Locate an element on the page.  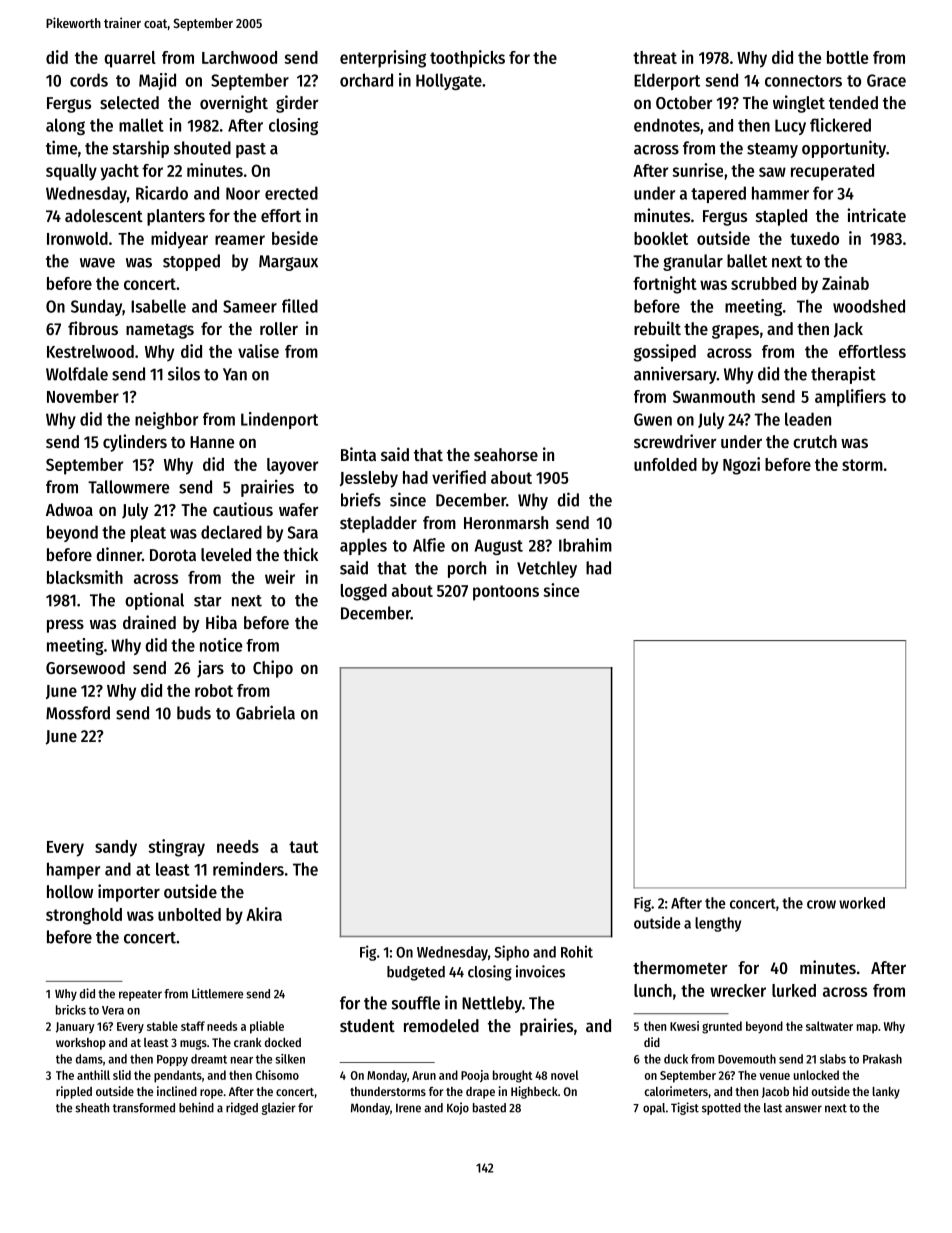
Gabriela is located at coordinates (265, 712).
